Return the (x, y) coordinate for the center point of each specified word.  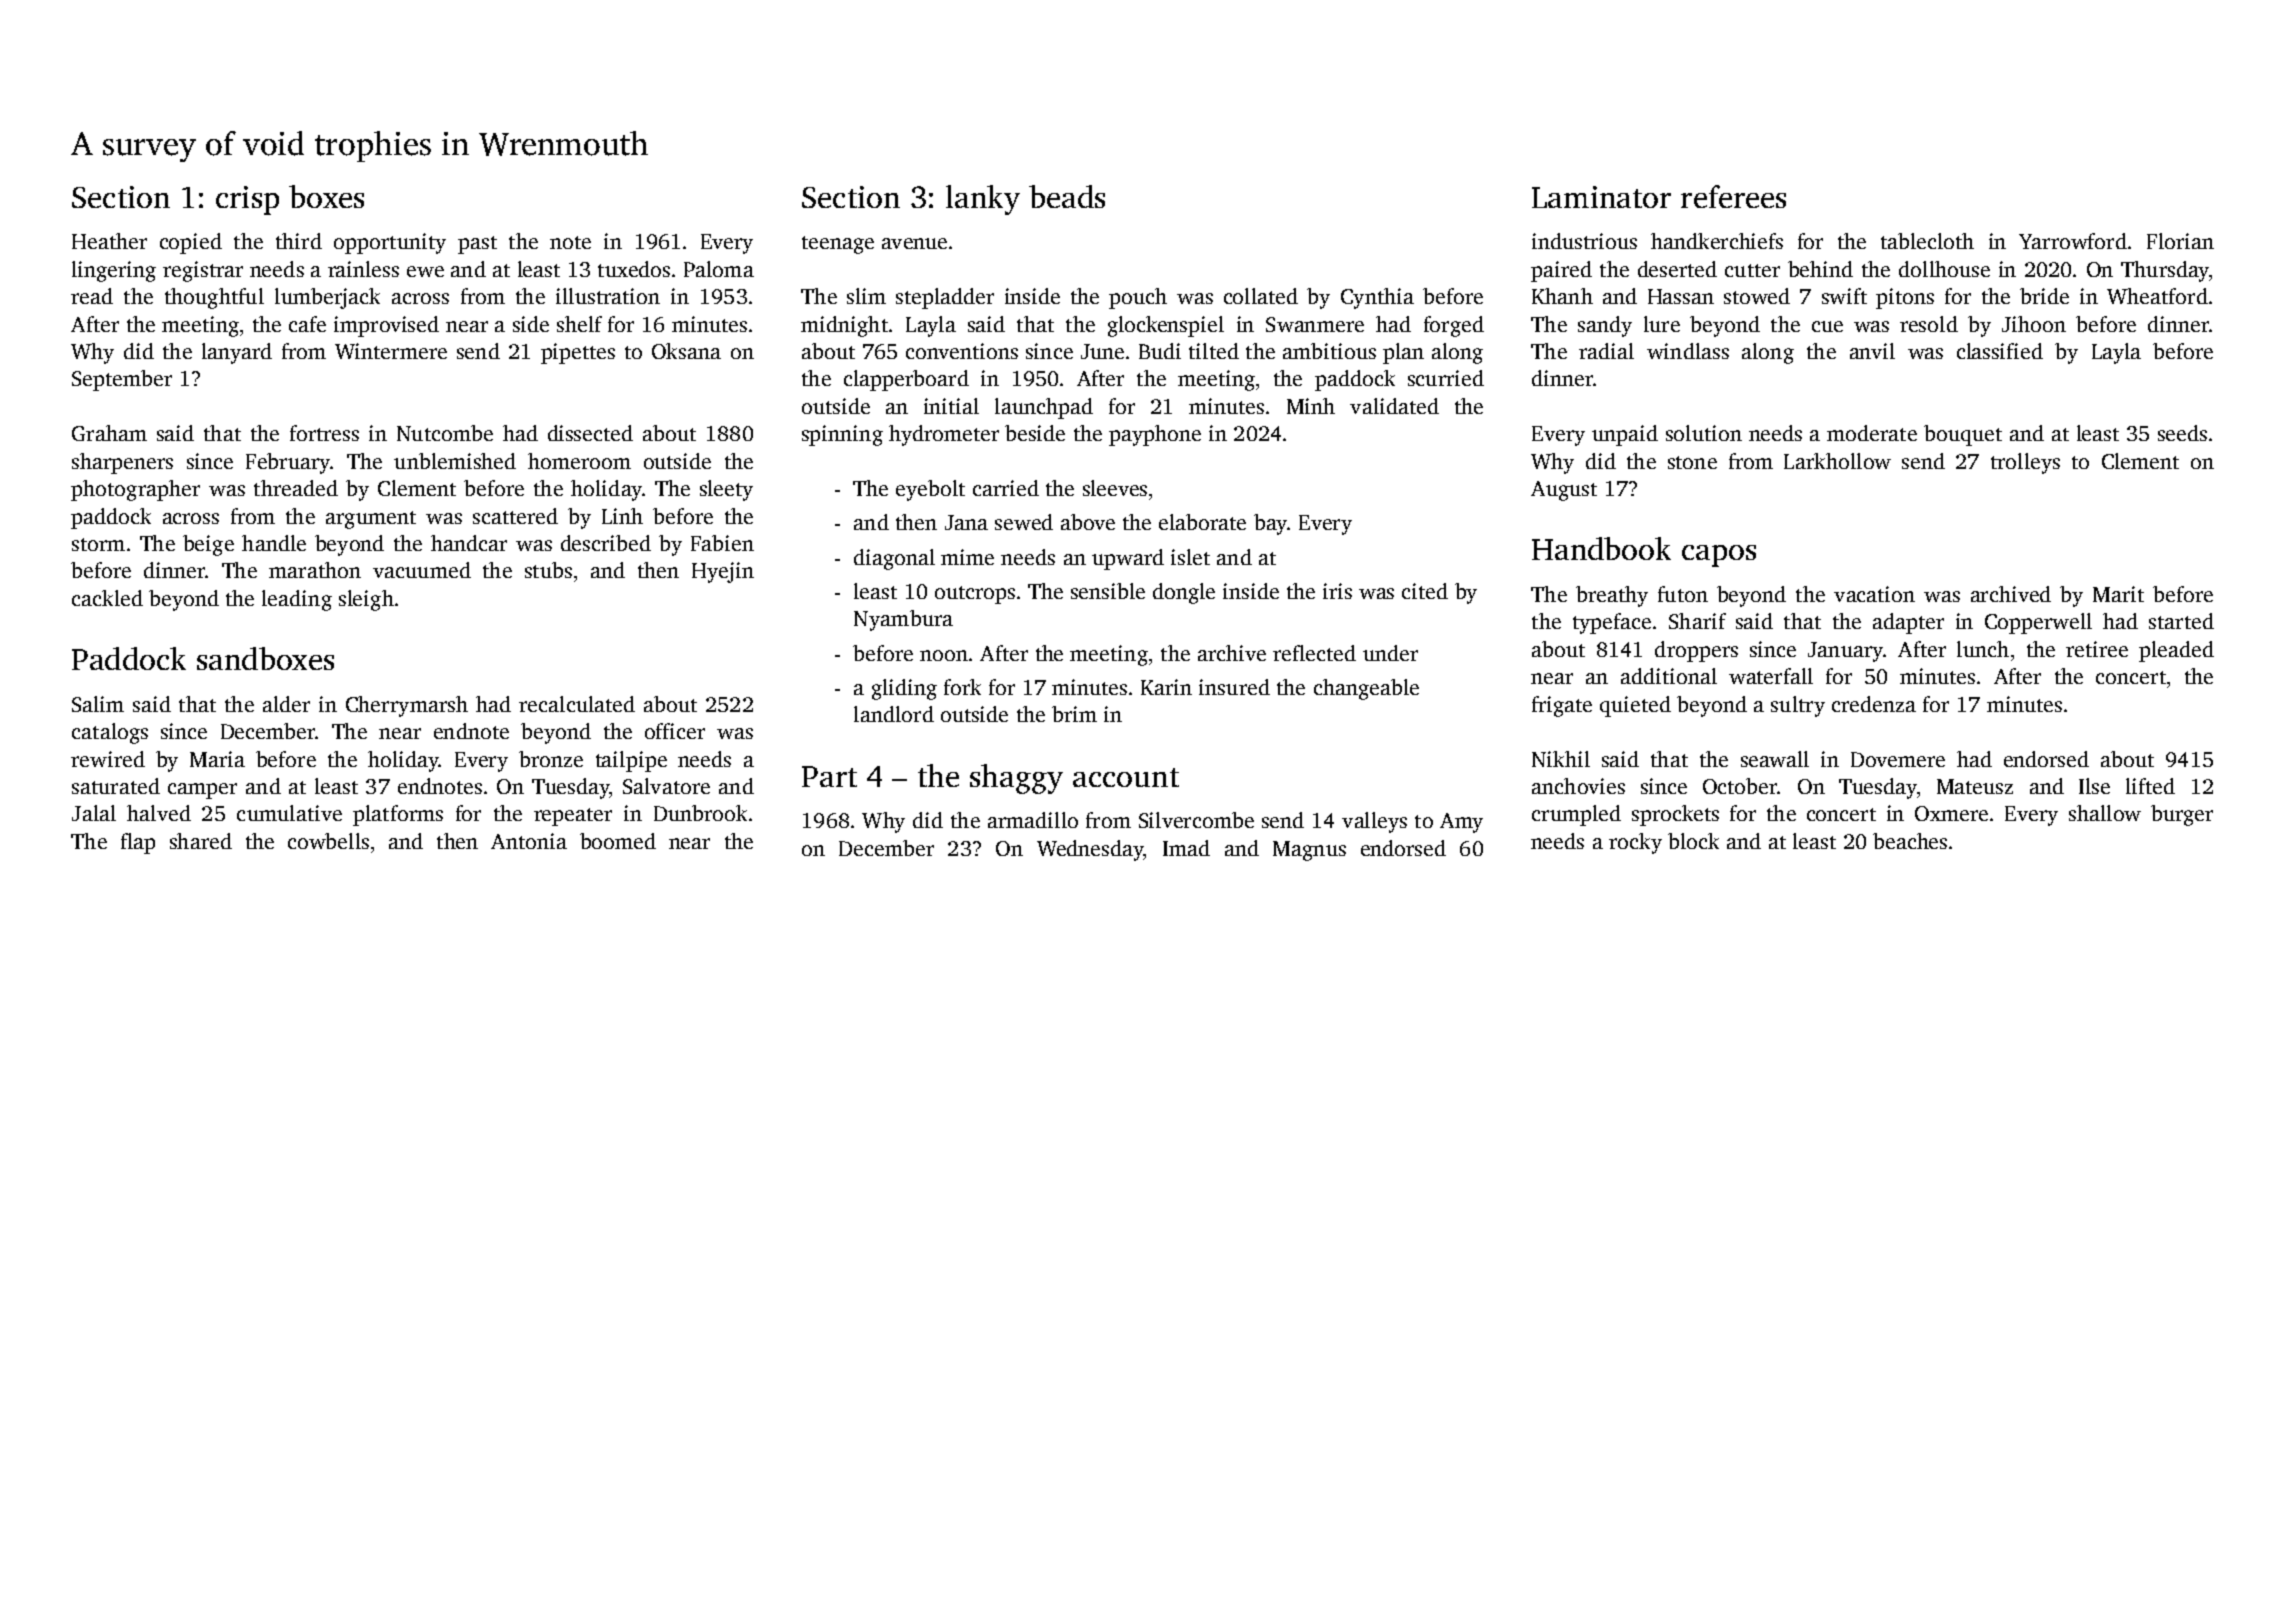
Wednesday (1090, 850)
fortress (324, 433)
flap (138, 843)
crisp (247, 200)
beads (1067, 196)
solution (1704, 433)
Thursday (2165, 271)
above (1088, 522)
